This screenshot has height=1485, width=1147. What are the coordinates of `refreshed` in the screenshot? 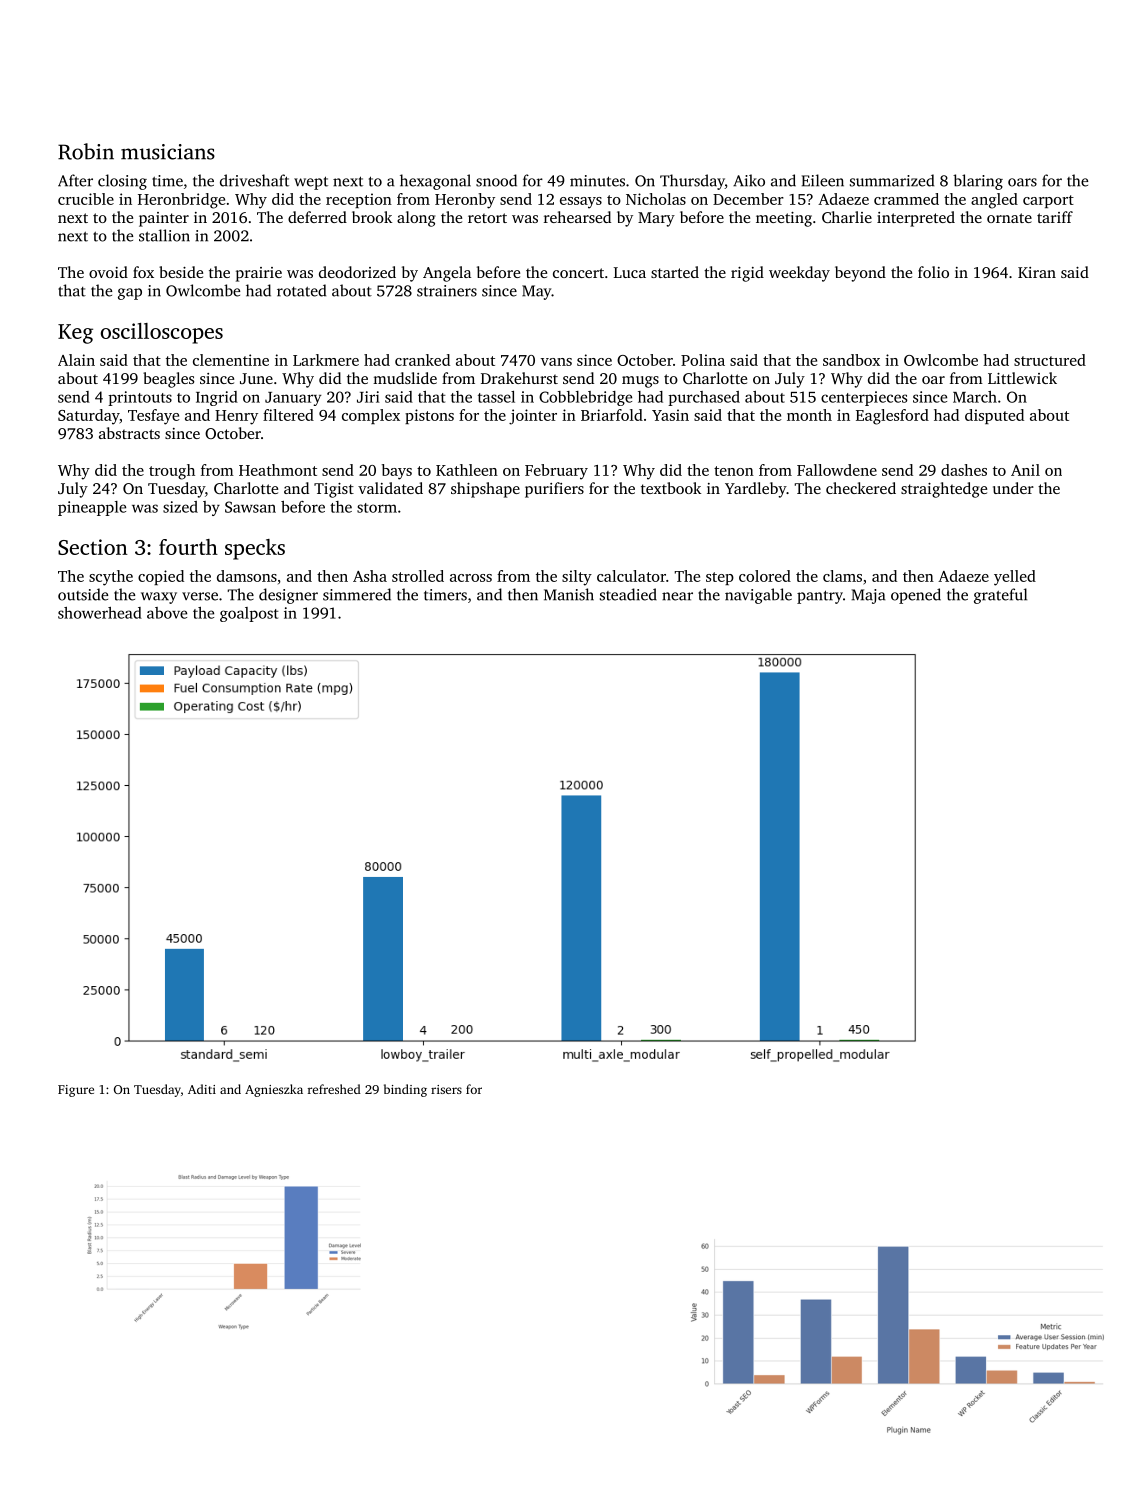 It's located at (334, 1089).
